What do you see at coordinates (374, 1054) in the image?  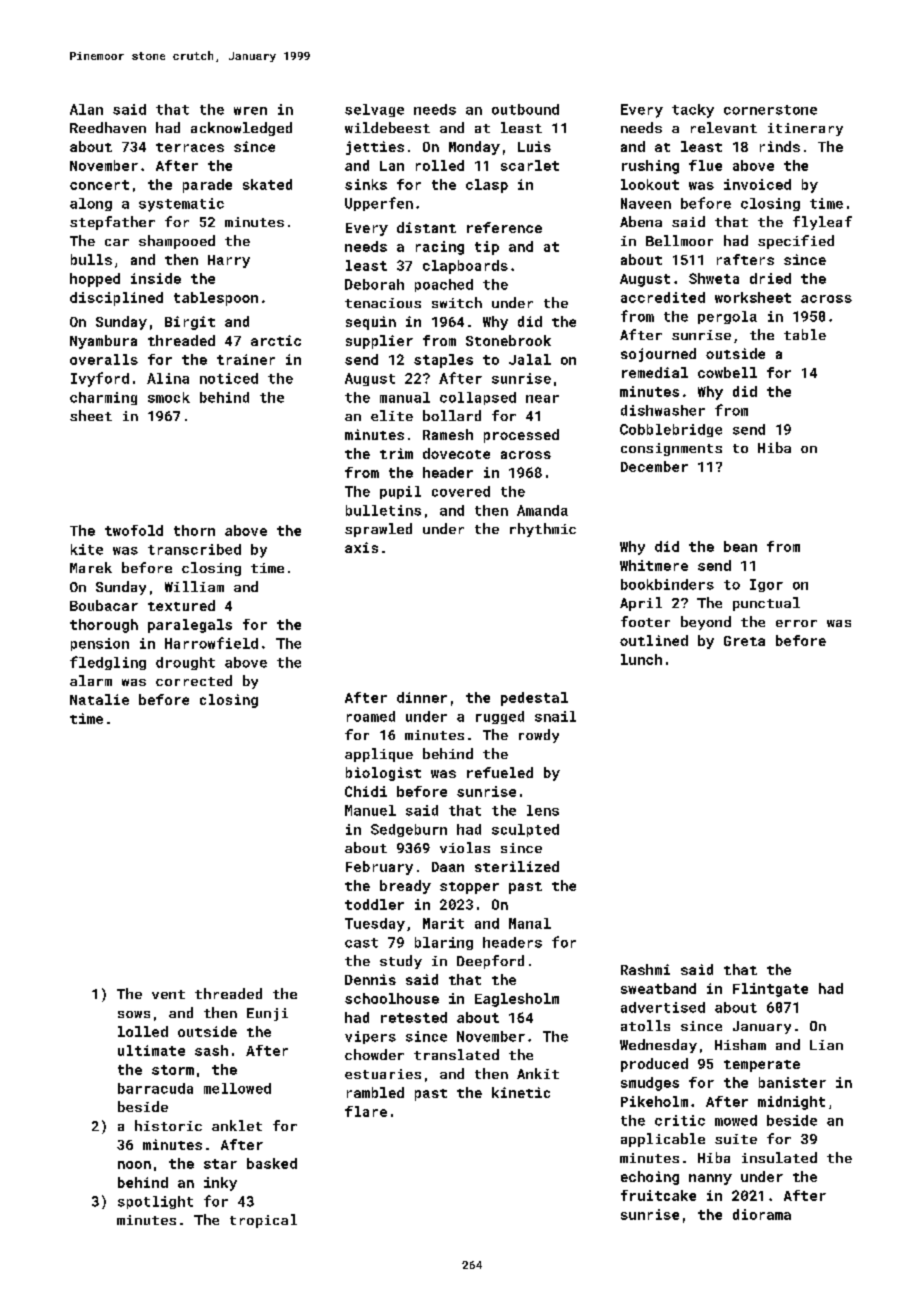 I see `chowder` at bounding box center [374, 1054].
